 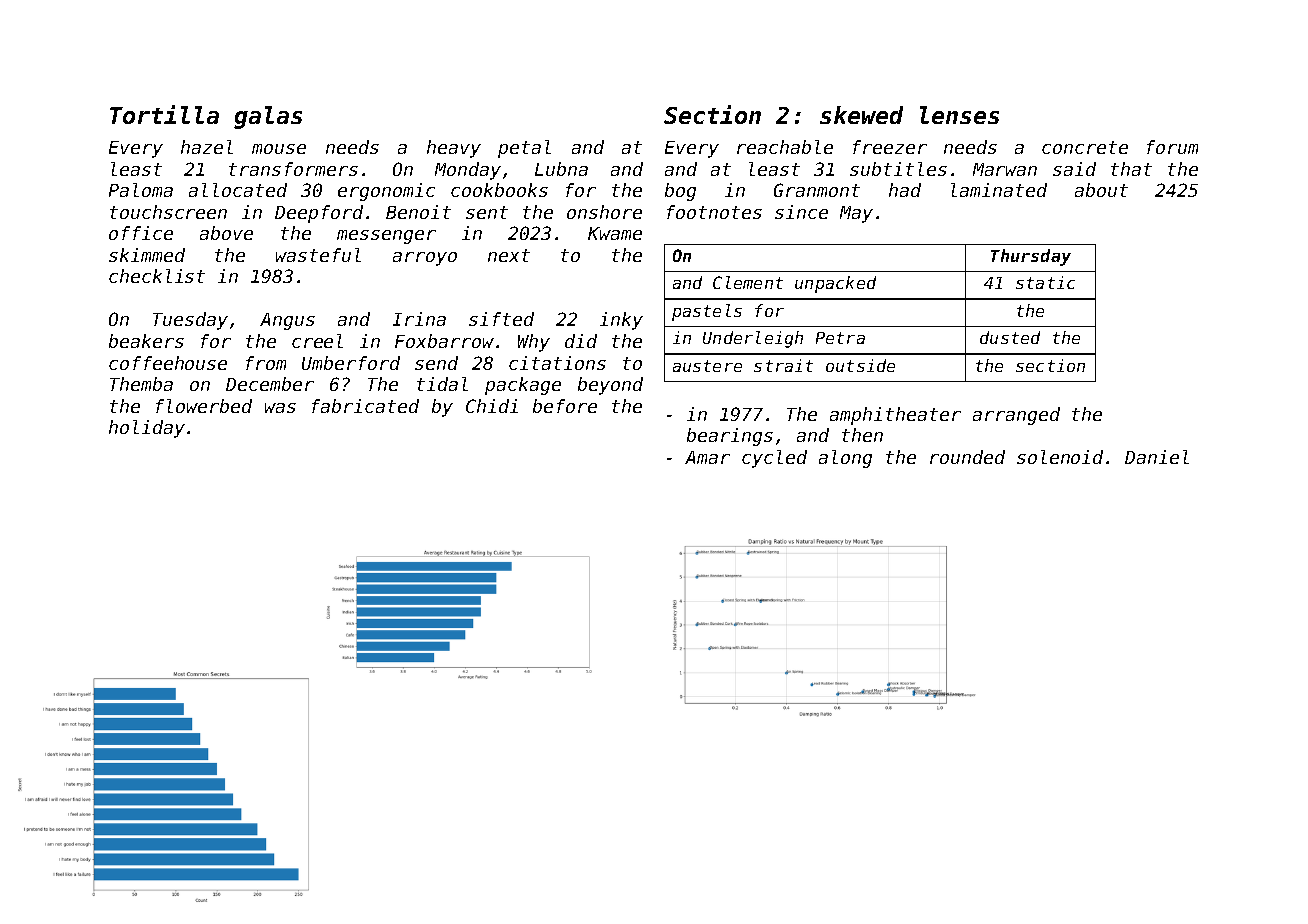 I want to click on holiday, so click(x=147, y=429).
